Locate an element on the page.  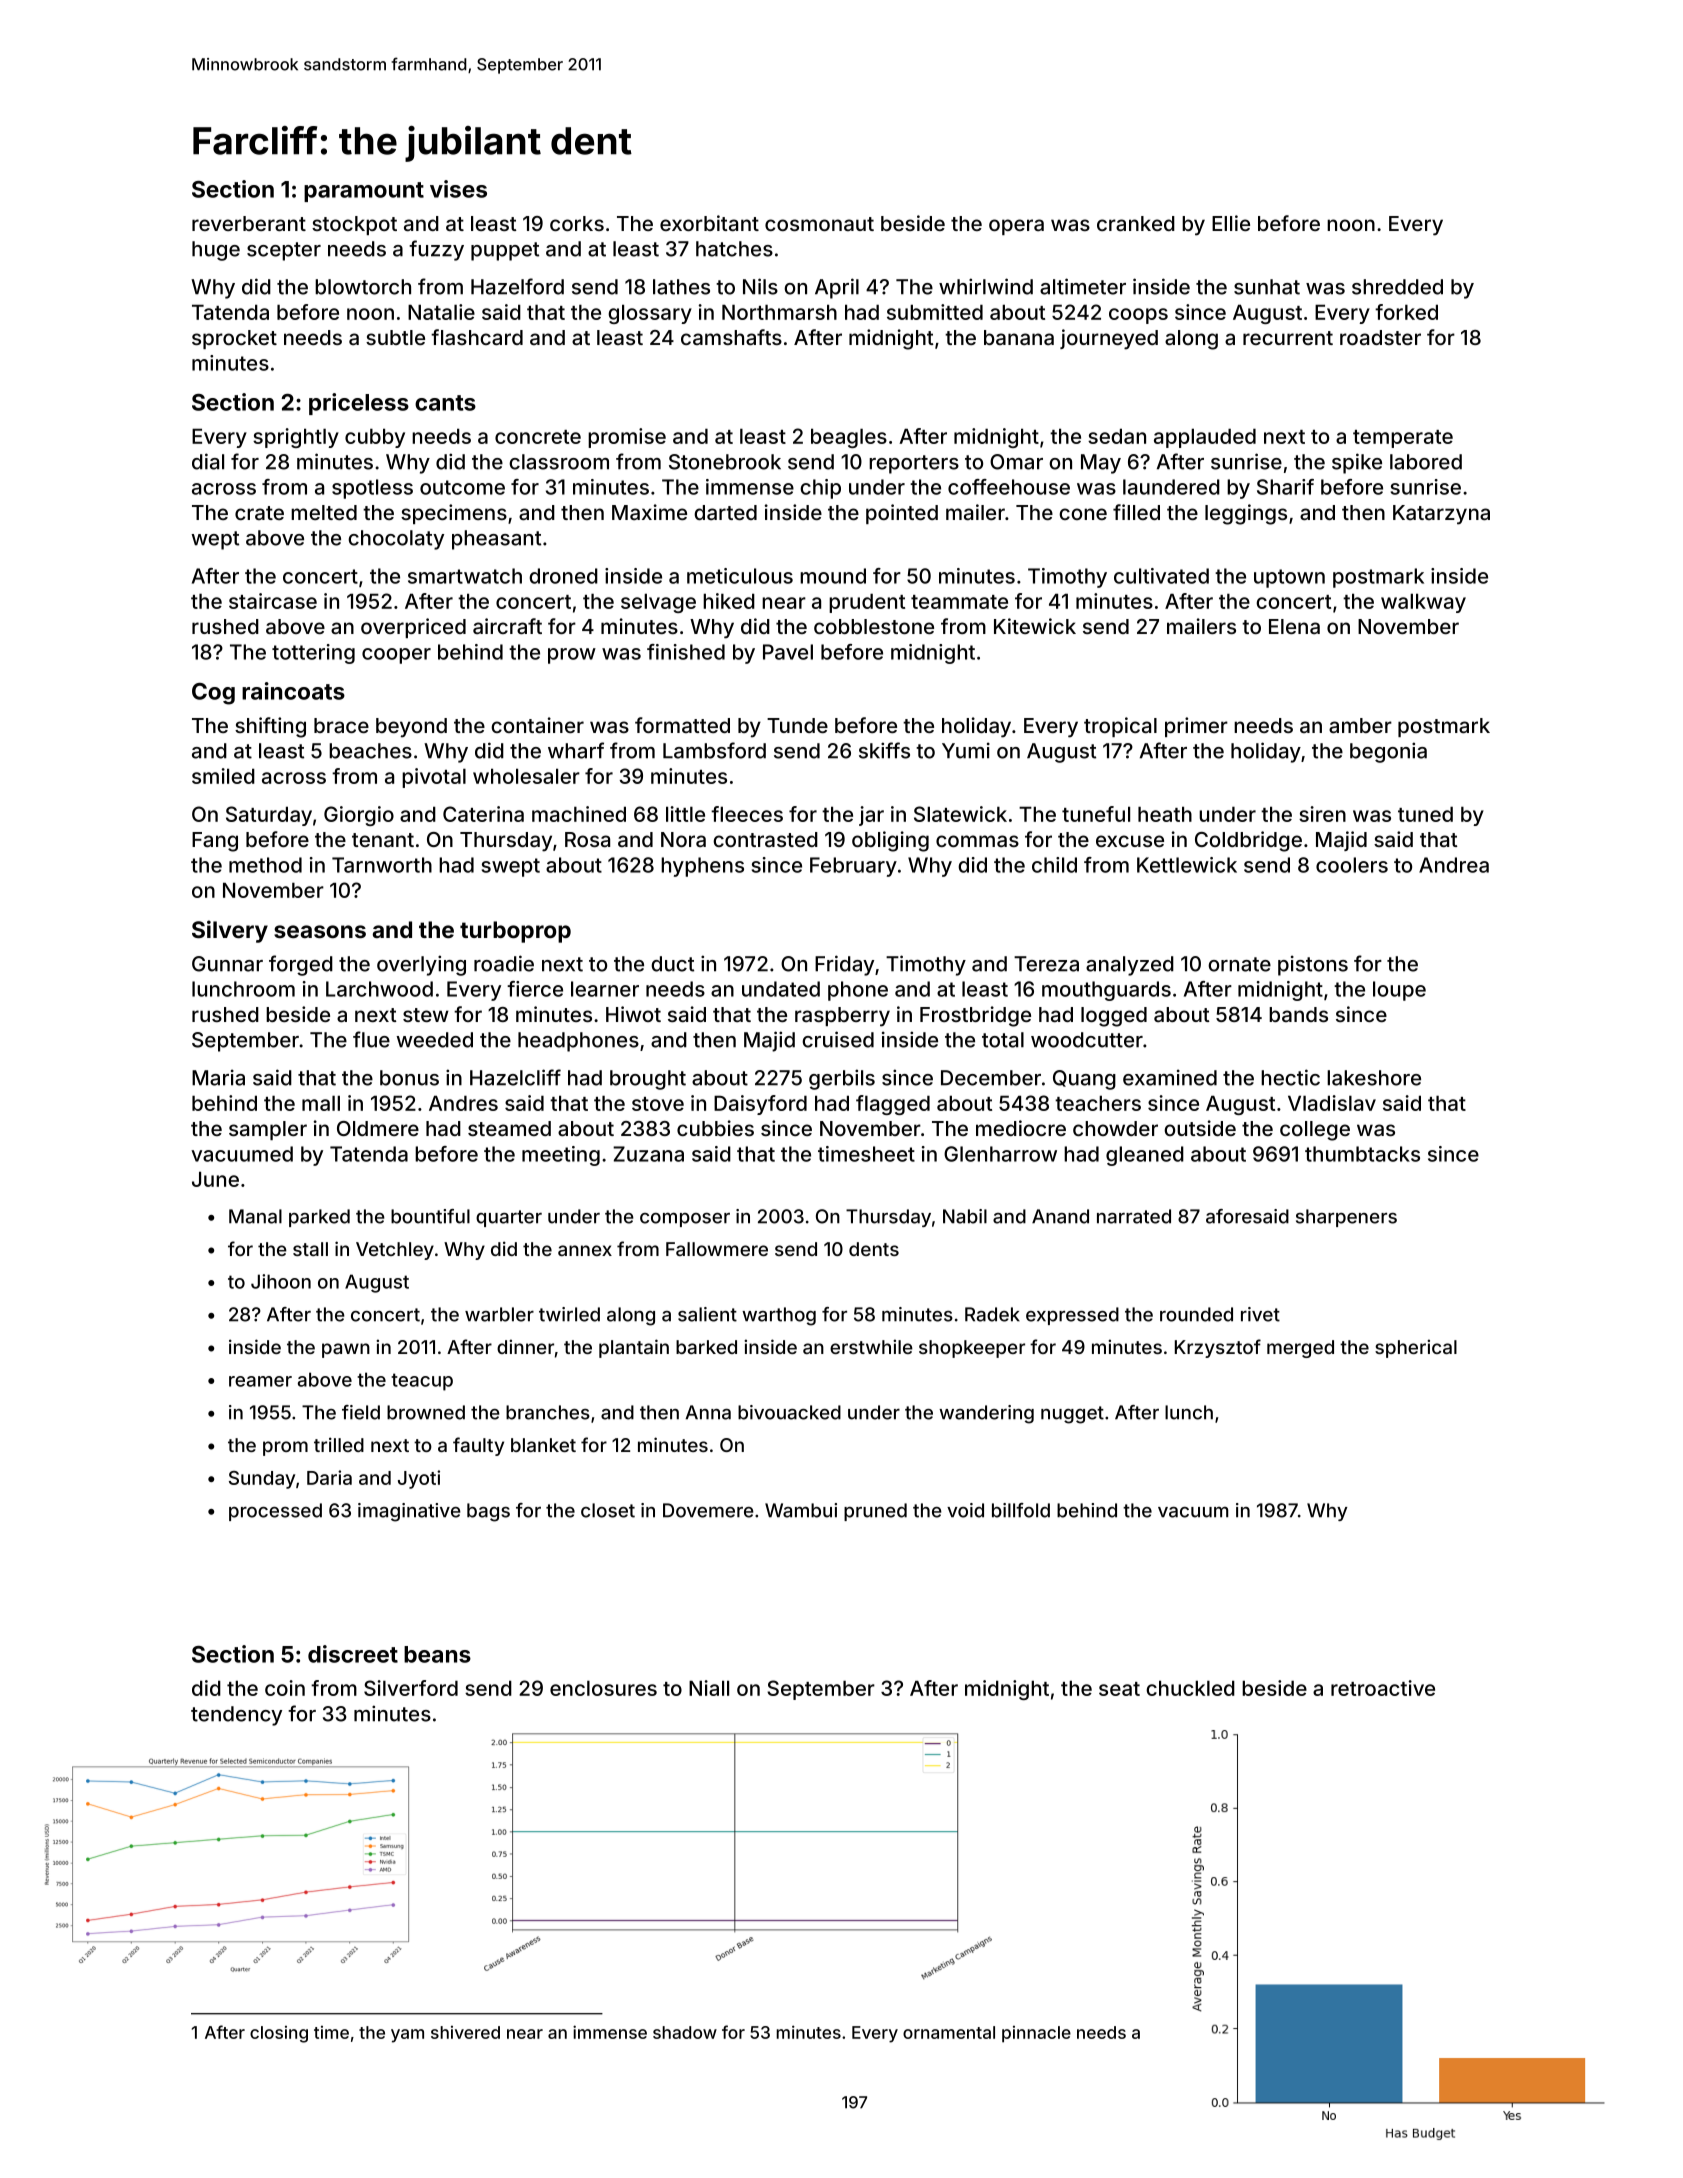
cooper is located at coordinates (396, 656).
